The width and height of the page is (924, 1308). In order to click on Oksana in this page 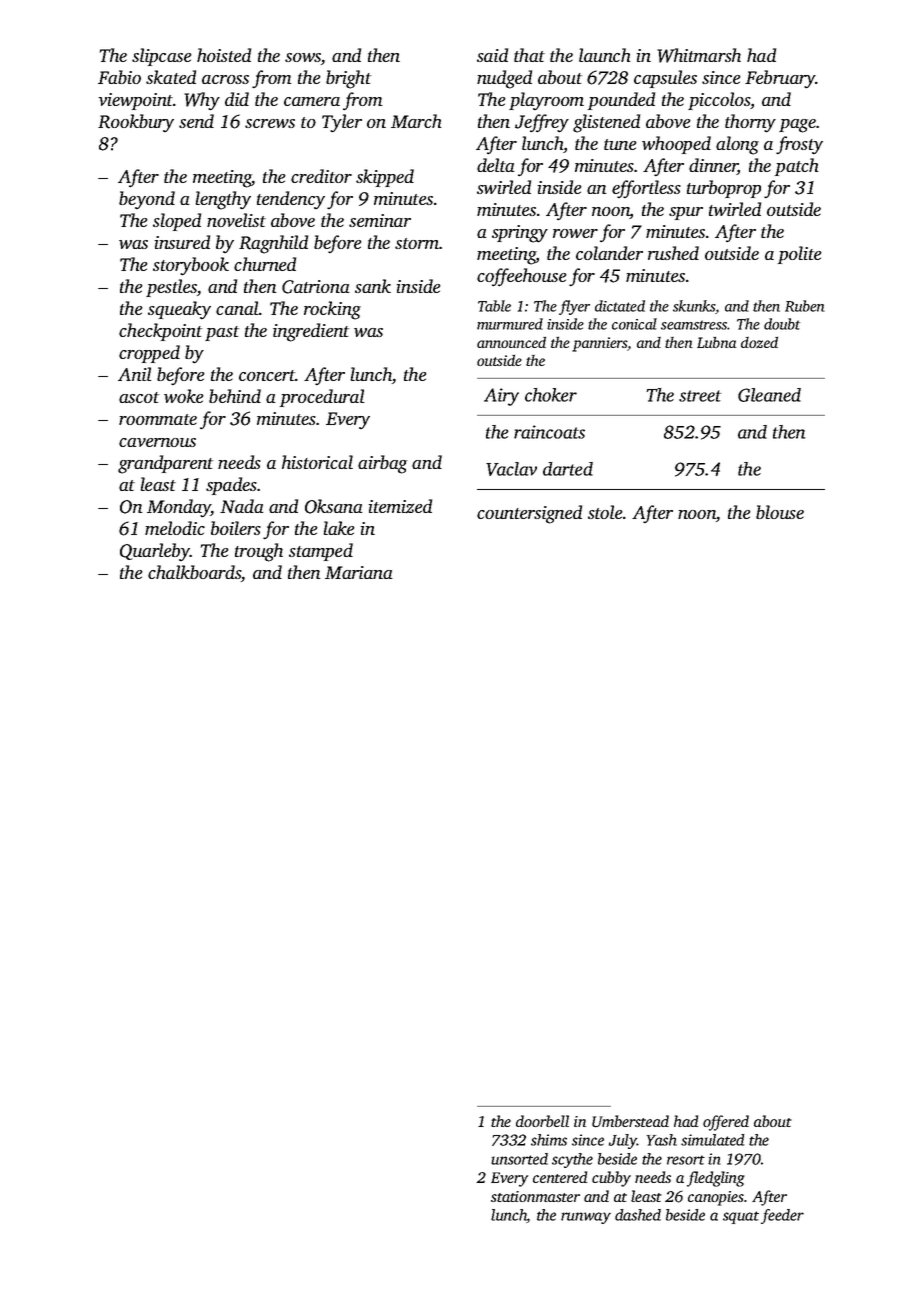, I will do `click(334, 506)`.
